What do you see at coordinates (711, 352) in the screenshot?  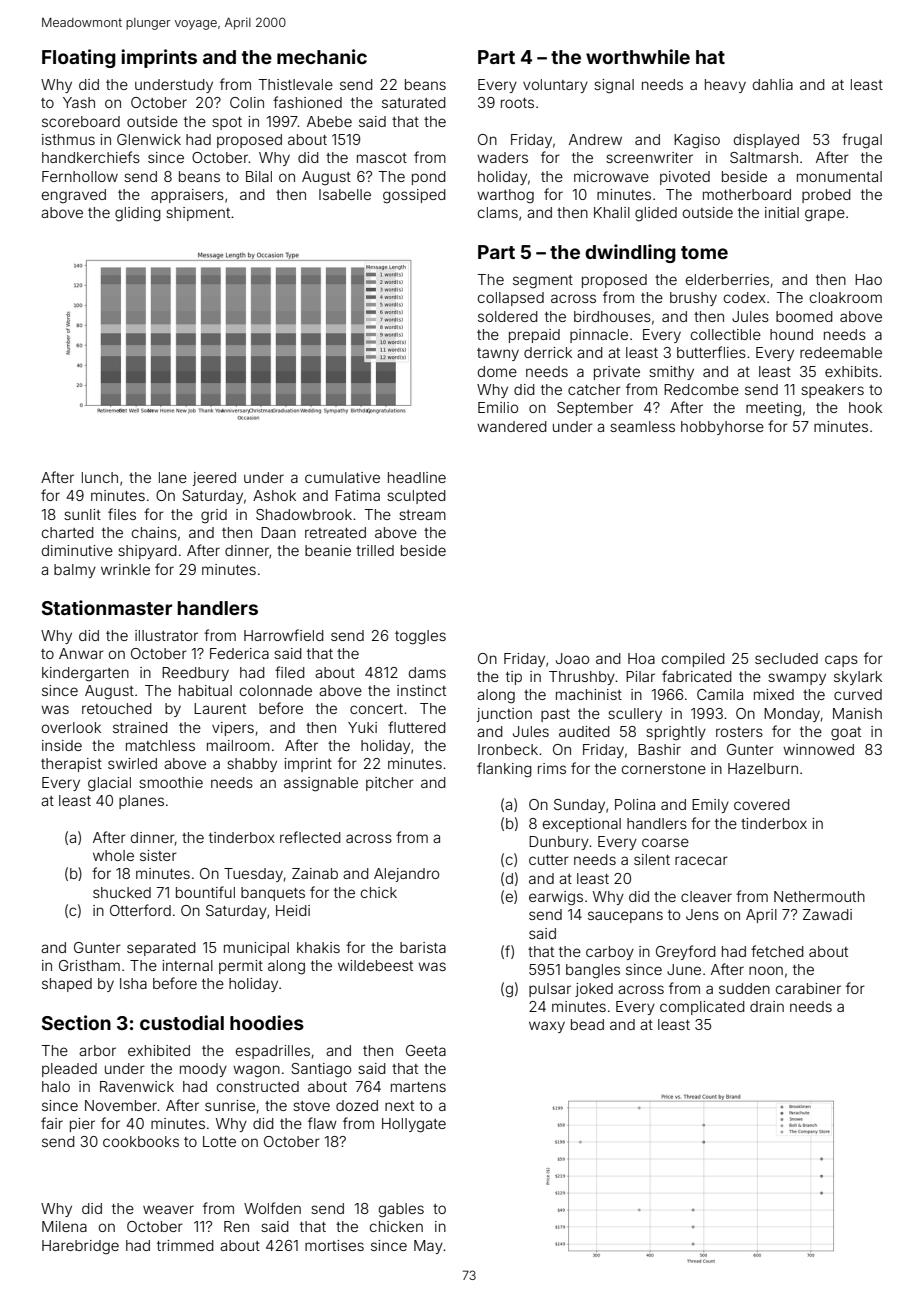 I see `butterflies` at bounding box center [711, 352].
